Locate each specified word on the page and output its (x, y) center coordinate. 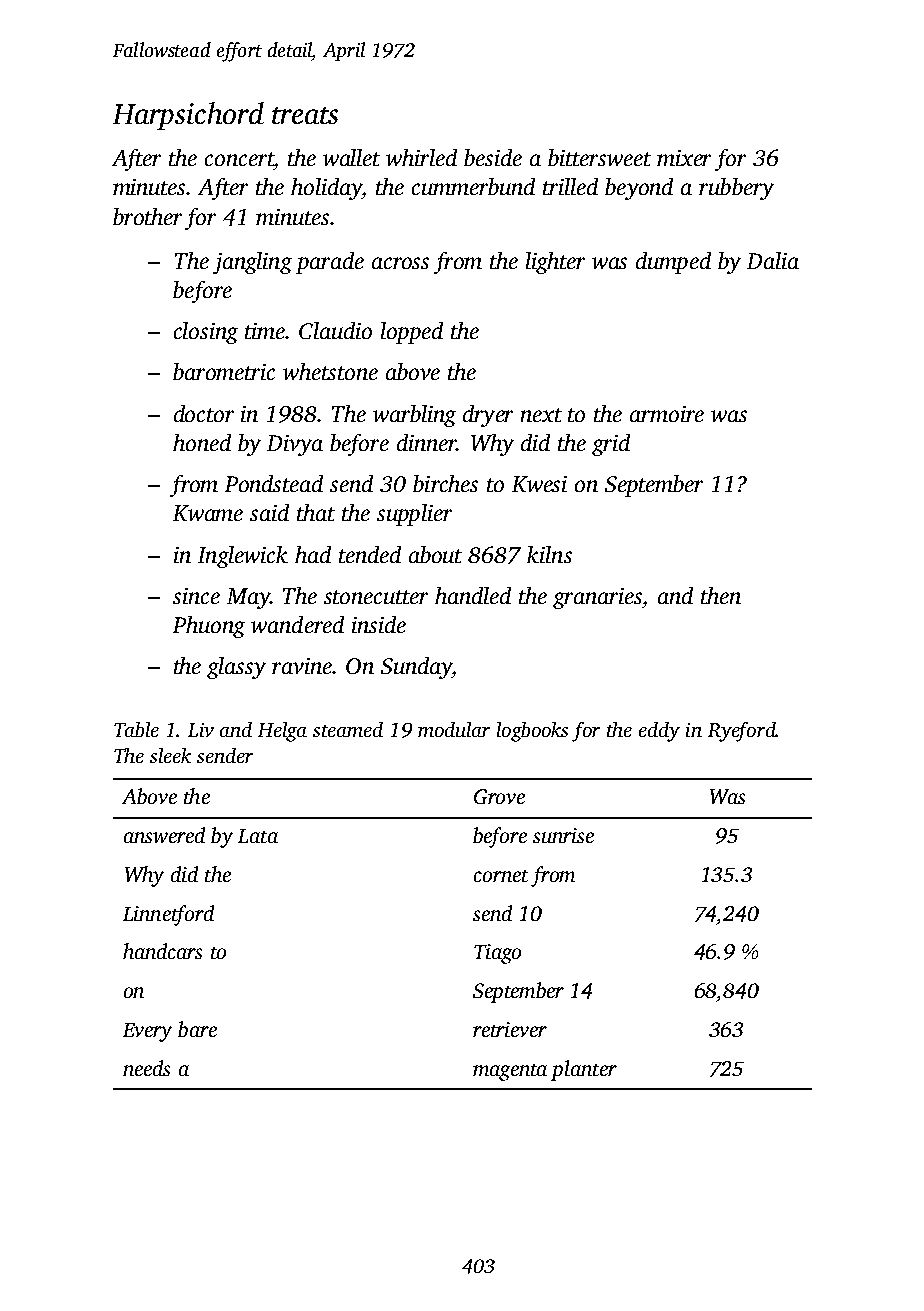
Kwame (208, 513)
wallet (351, 157)
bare (197, 1029)
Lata (258, 836)
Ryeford (742, 732)
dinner (427, 442)
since (196, 596)
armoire (667, 414)
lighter (555, 263)
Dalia (773, 260)
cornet (501, 876)
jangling (252, 263)
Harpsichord (188, 116)
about (435, 554)
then (721, 595)
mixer (684, 158)
